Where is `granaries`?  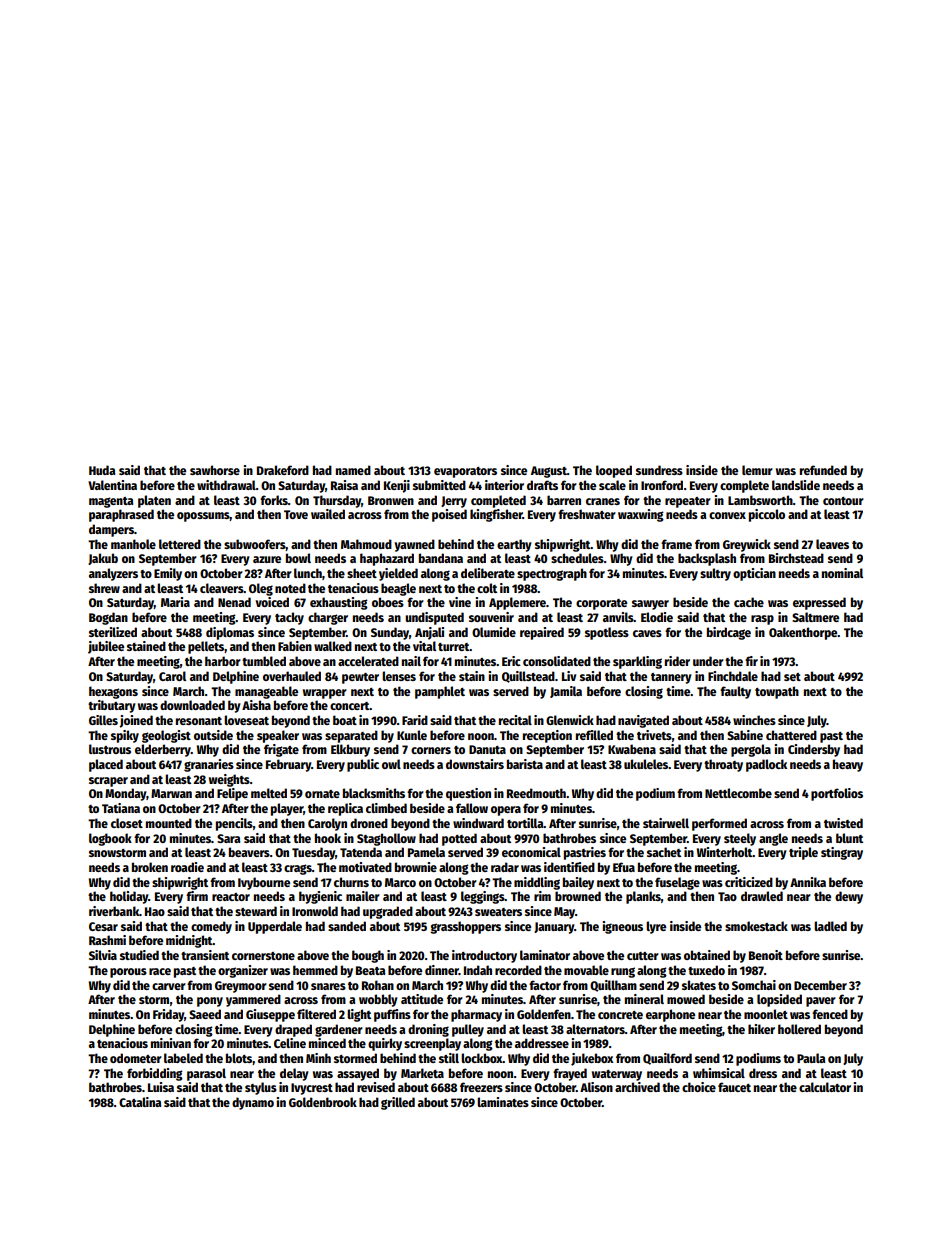
granaries is located at coordinates (209, 765).
